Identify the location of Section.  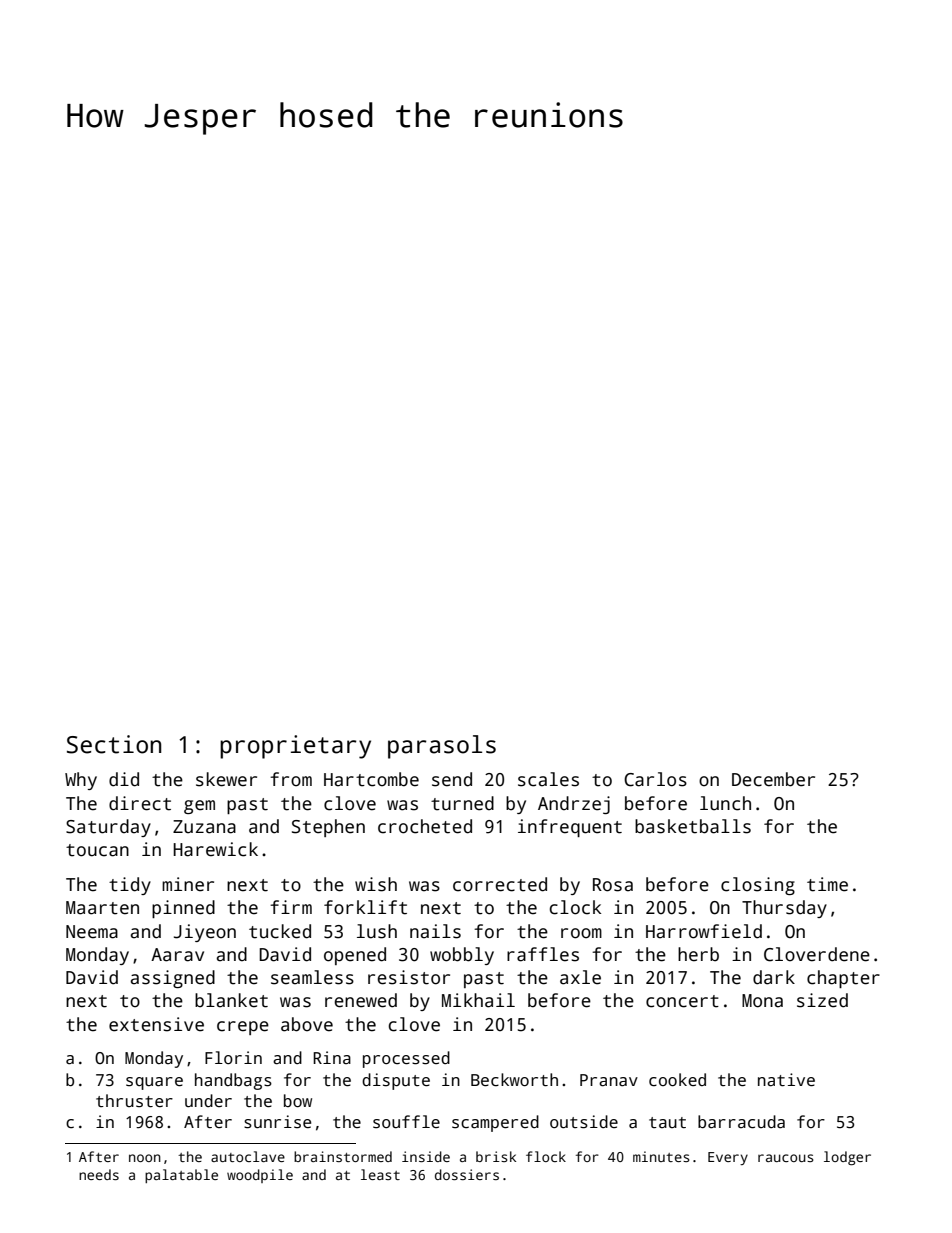
(114, 744).
